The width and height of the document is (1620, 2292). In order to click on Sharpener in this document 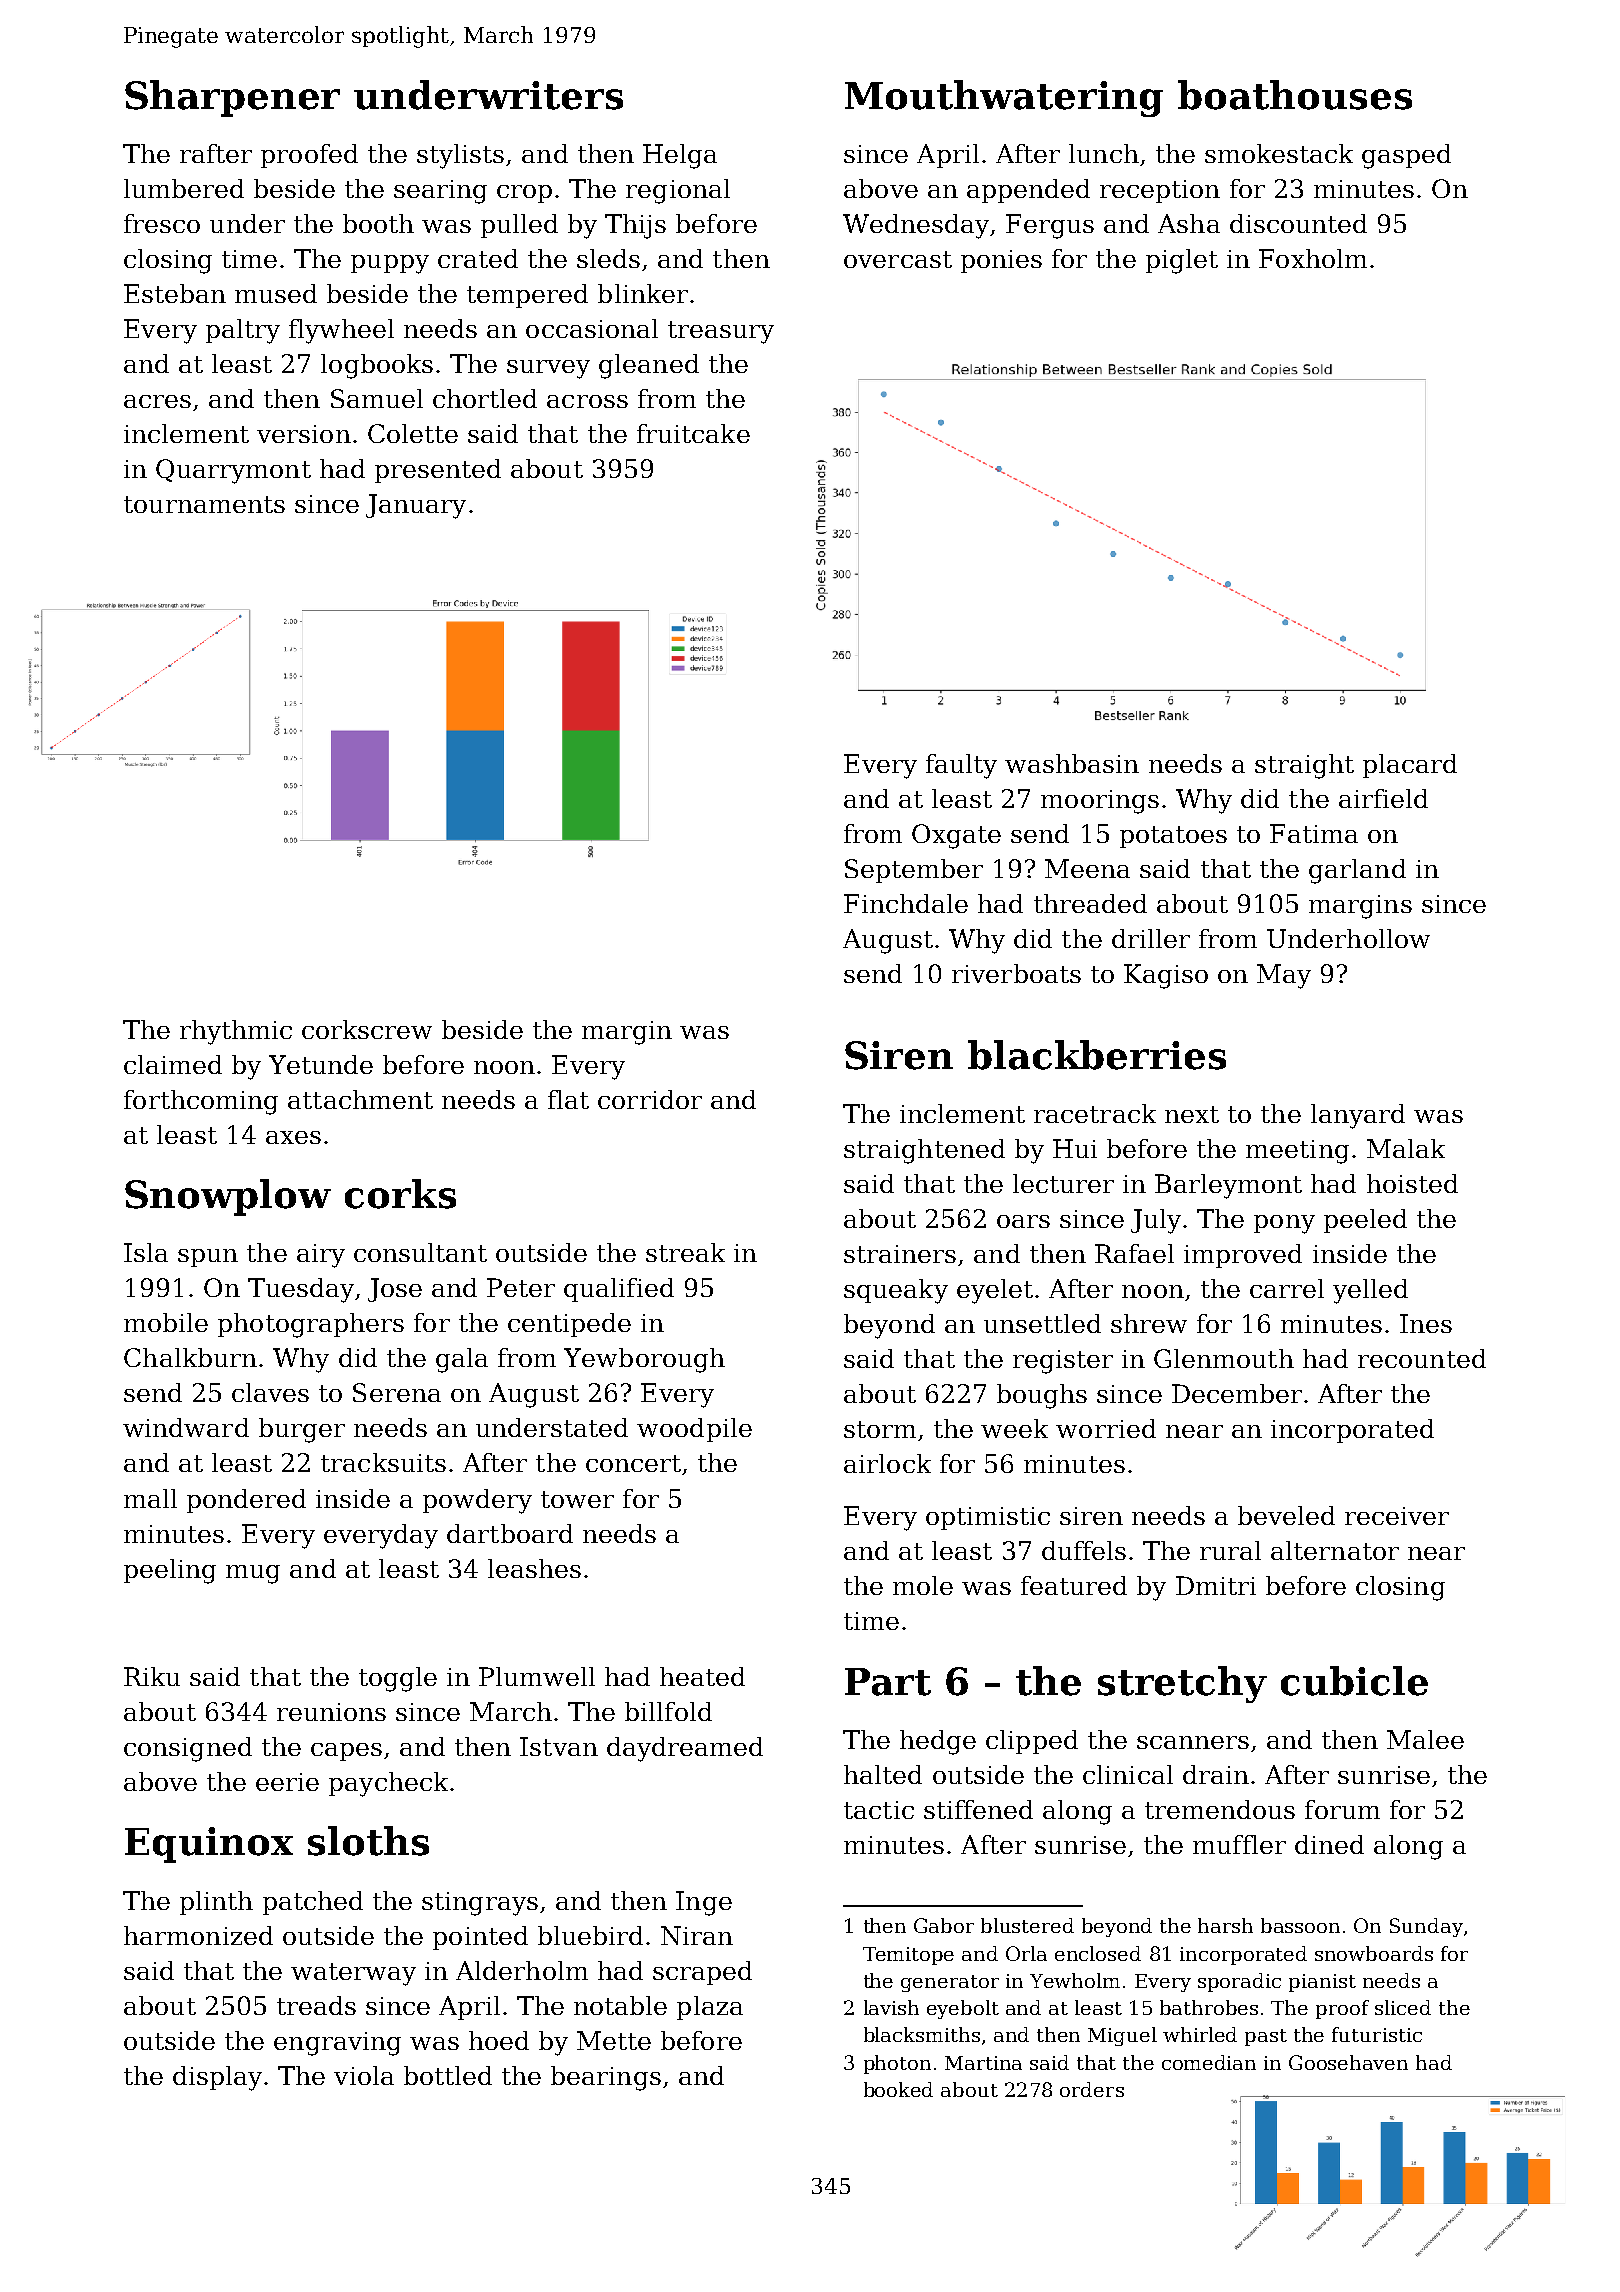, I will do `click(232, 98)`.
